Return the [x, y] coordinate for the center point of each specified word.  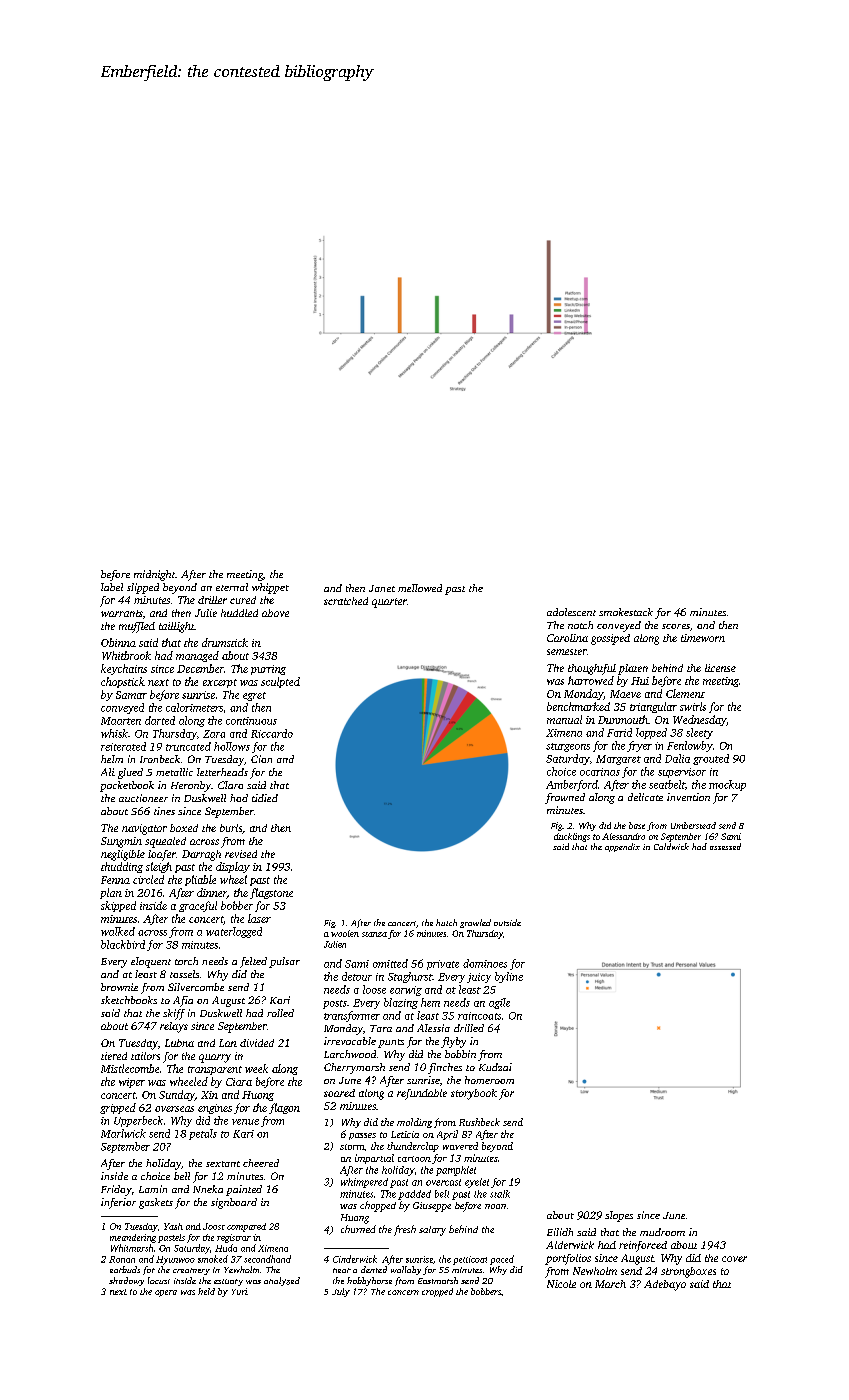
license [720, 668]
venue [245, 1122]
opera [166, 1293]
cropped [437, 1292]
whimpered [364, 1183]
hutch [446, 922]
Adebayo [665, 1285]
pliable [200, 880]
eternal [232, 587]
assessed [725, 846]
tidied [265, 798]
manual [564, 719]
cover [734, 1259]
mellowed [420, 588]
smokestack [626, 612]
